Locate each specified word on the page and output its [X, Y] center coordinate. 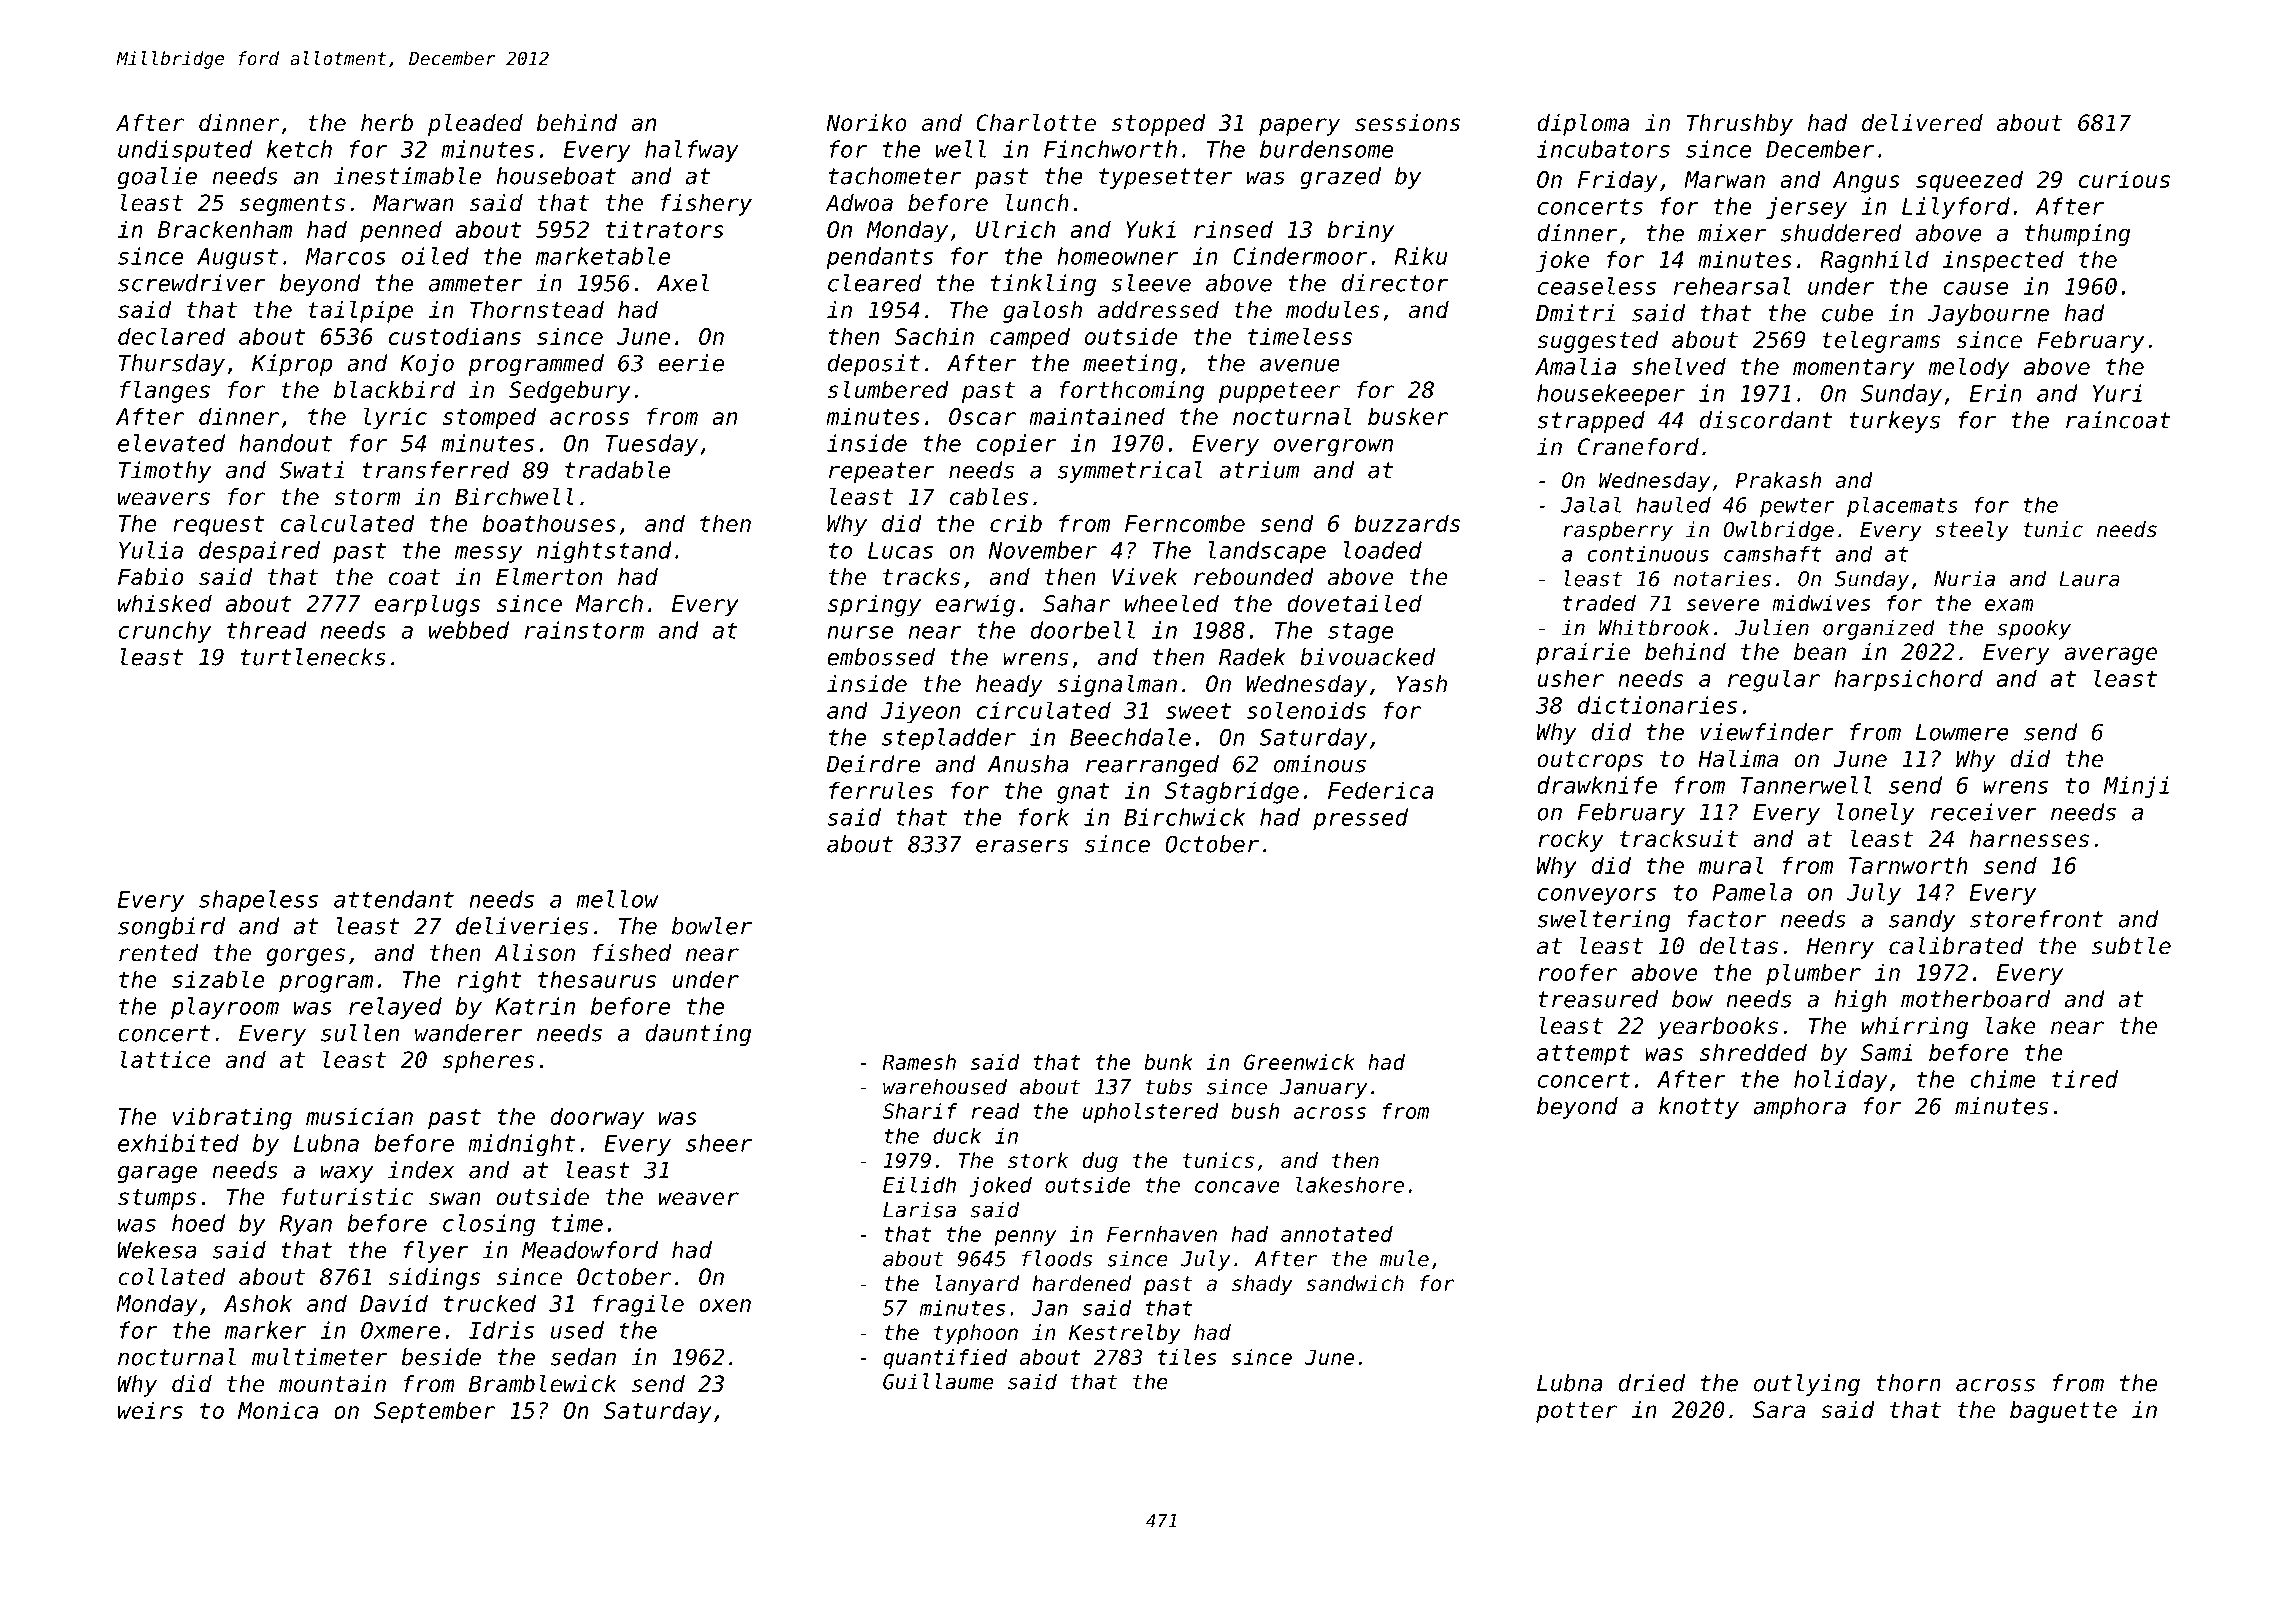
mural [1731, 865]
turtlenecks [313, 657]
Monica [278, 1410]
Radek [1252, 657]
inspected [2003, 261]
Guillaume [938, 1381]
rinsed [1233, 229]
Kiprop [292, 365]
